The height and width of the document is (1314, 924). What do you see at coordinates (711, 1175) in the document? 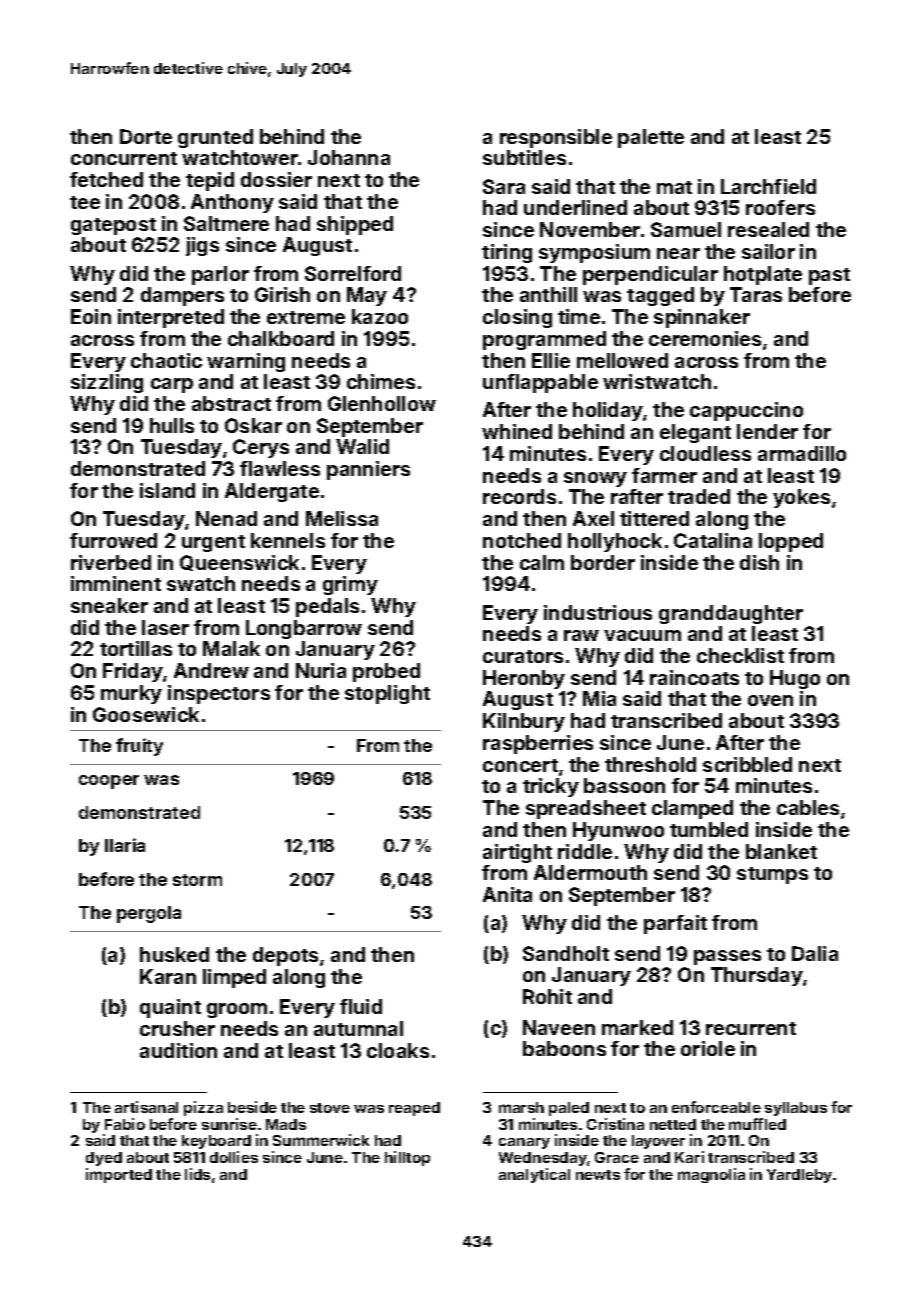
I see `magnolia` at bounding box center [711, 1175].
